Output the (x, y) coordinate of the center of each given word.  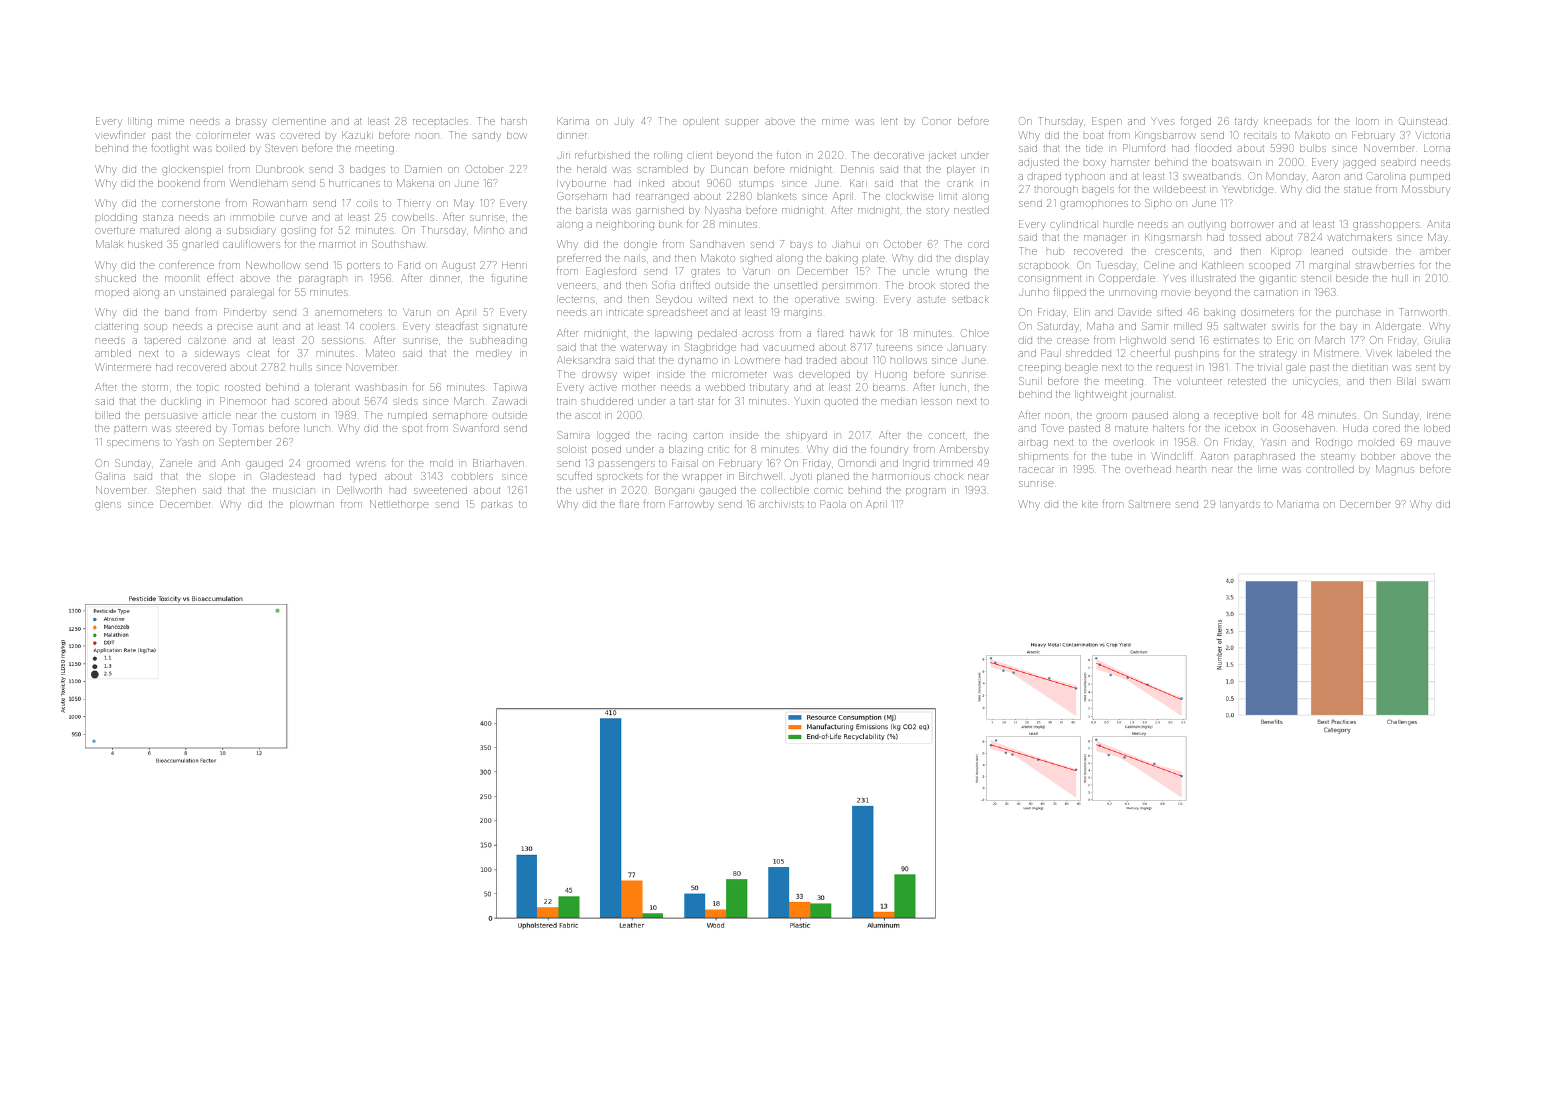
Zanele (176, 463)
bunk (670, 224)
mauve (1434, 443)
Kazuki (357, 135)
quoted (841, 402)
